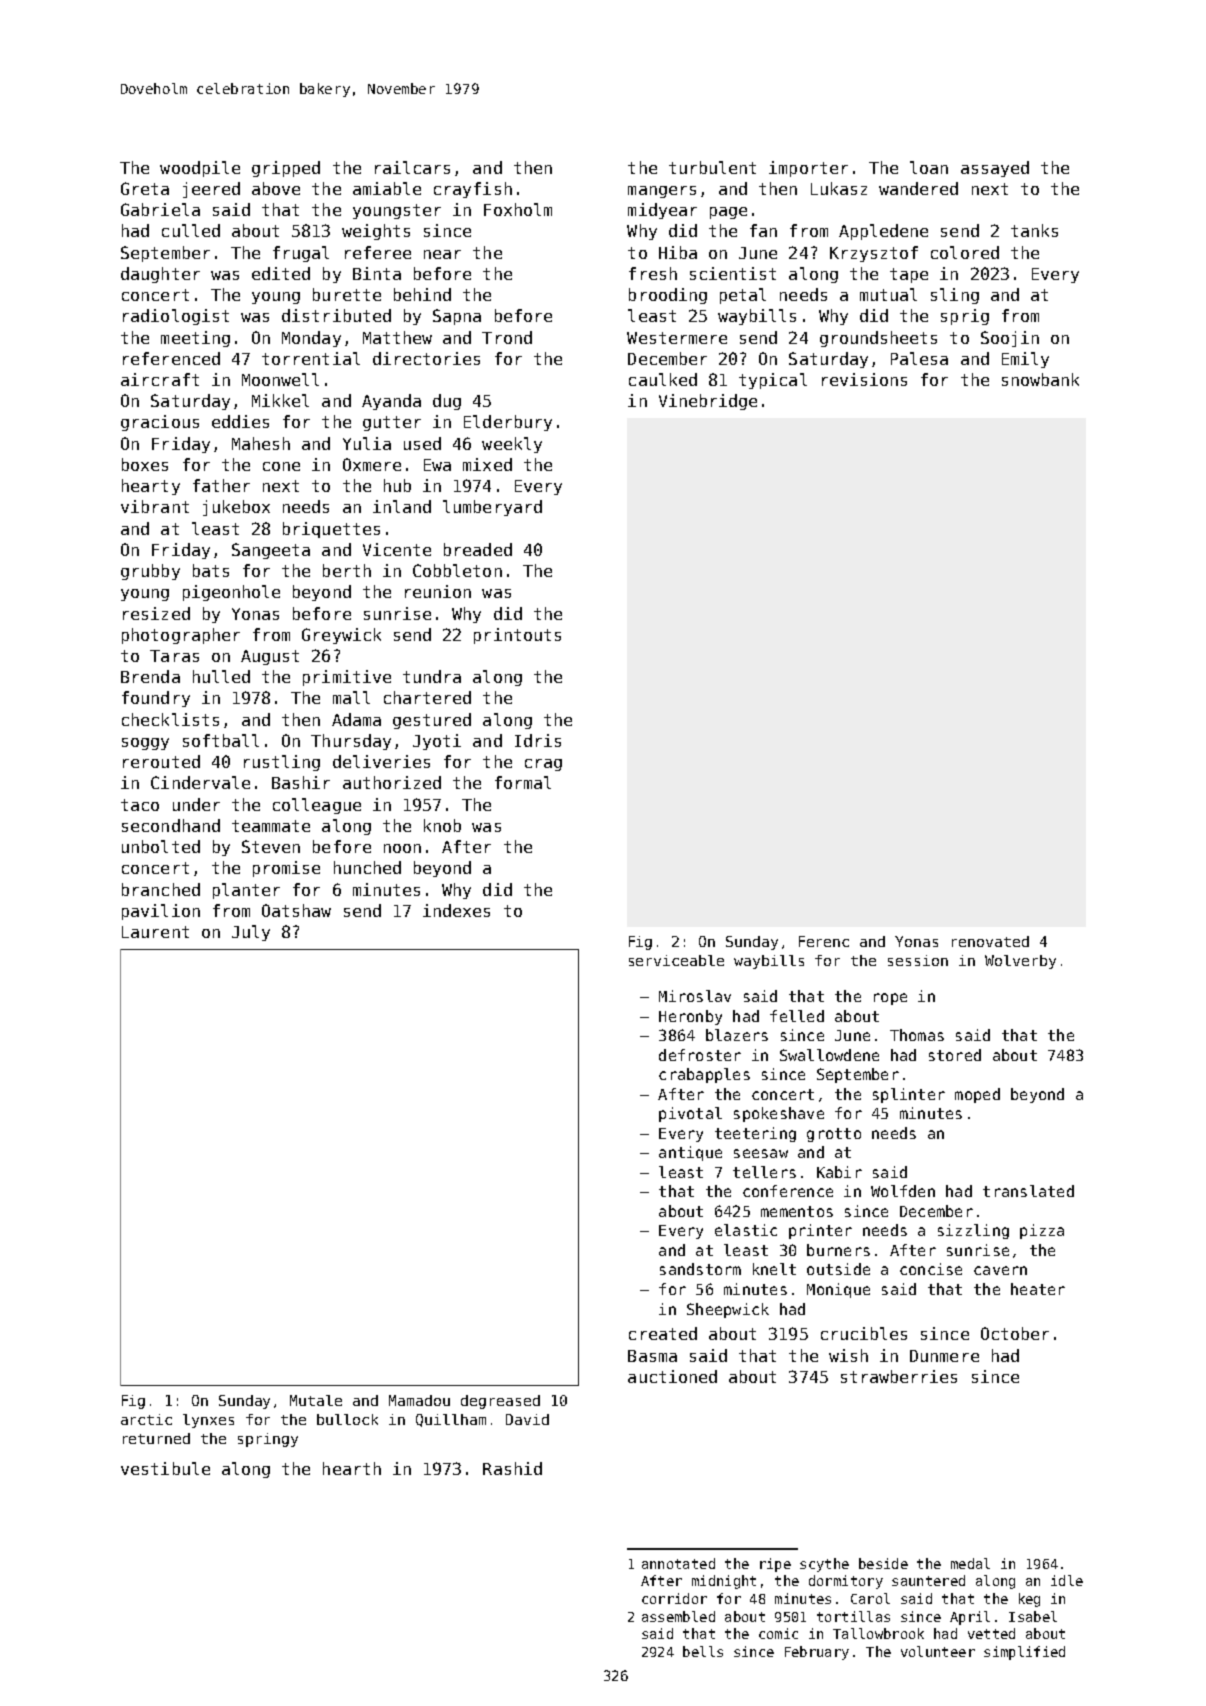 The width and height of the screenshot is (1206, 1706). What do you see at coordinates (286, 169) in the screenshot?
I see `gripped` at bounding box center [286, 169].
